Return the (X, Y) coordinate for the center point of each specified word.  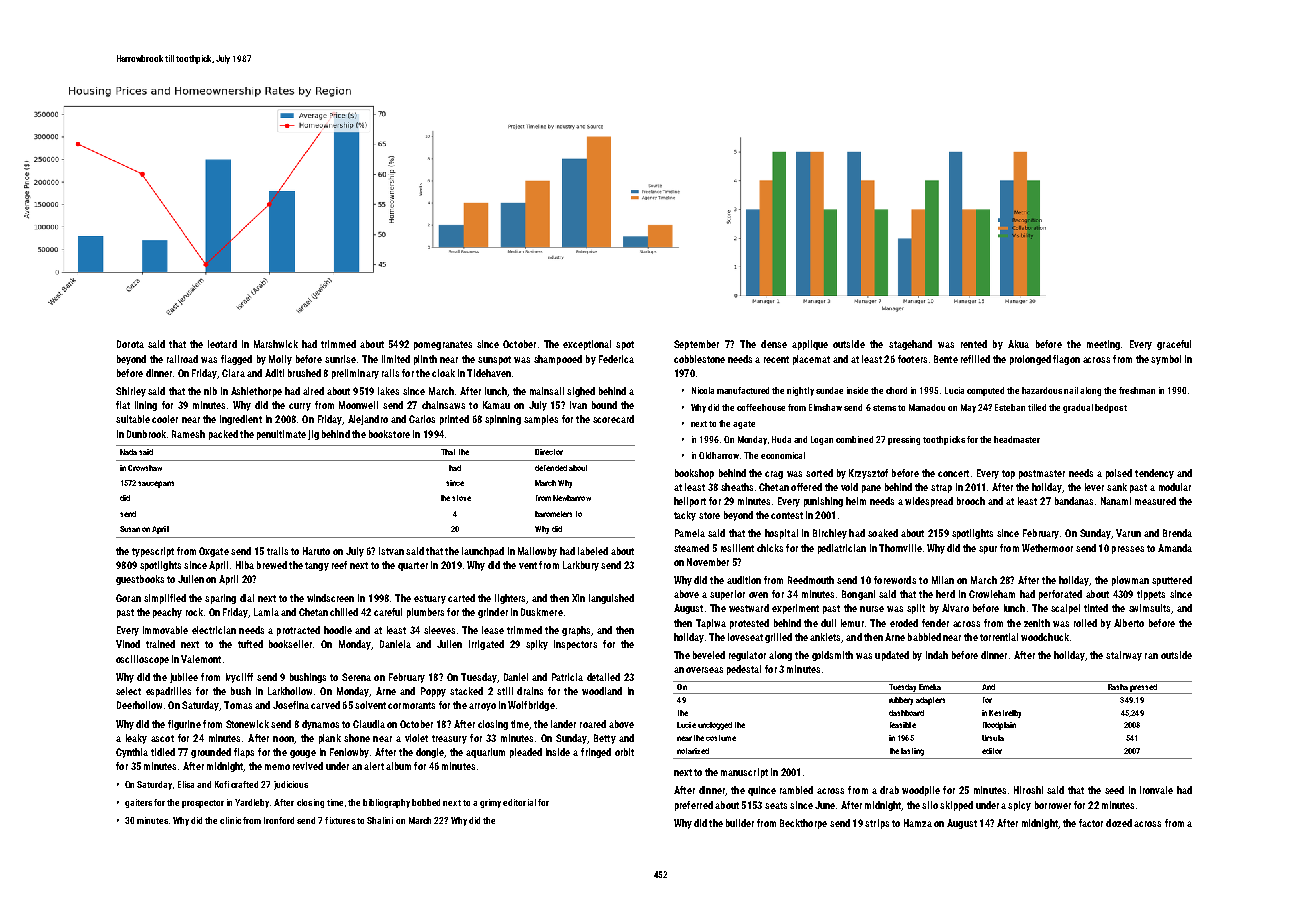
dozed (1119, 823)
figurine (184, 725)
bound (604, 405)
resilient (737, 548)
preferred (694, 806)
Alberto (1129, 623)
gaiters (138, 803)
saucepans (156, 484)
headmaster (1017, 439)
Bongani (858, 595)
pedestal (744, 670)
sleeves (439, 630)
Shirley (131, 392)
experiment (795, 609)
